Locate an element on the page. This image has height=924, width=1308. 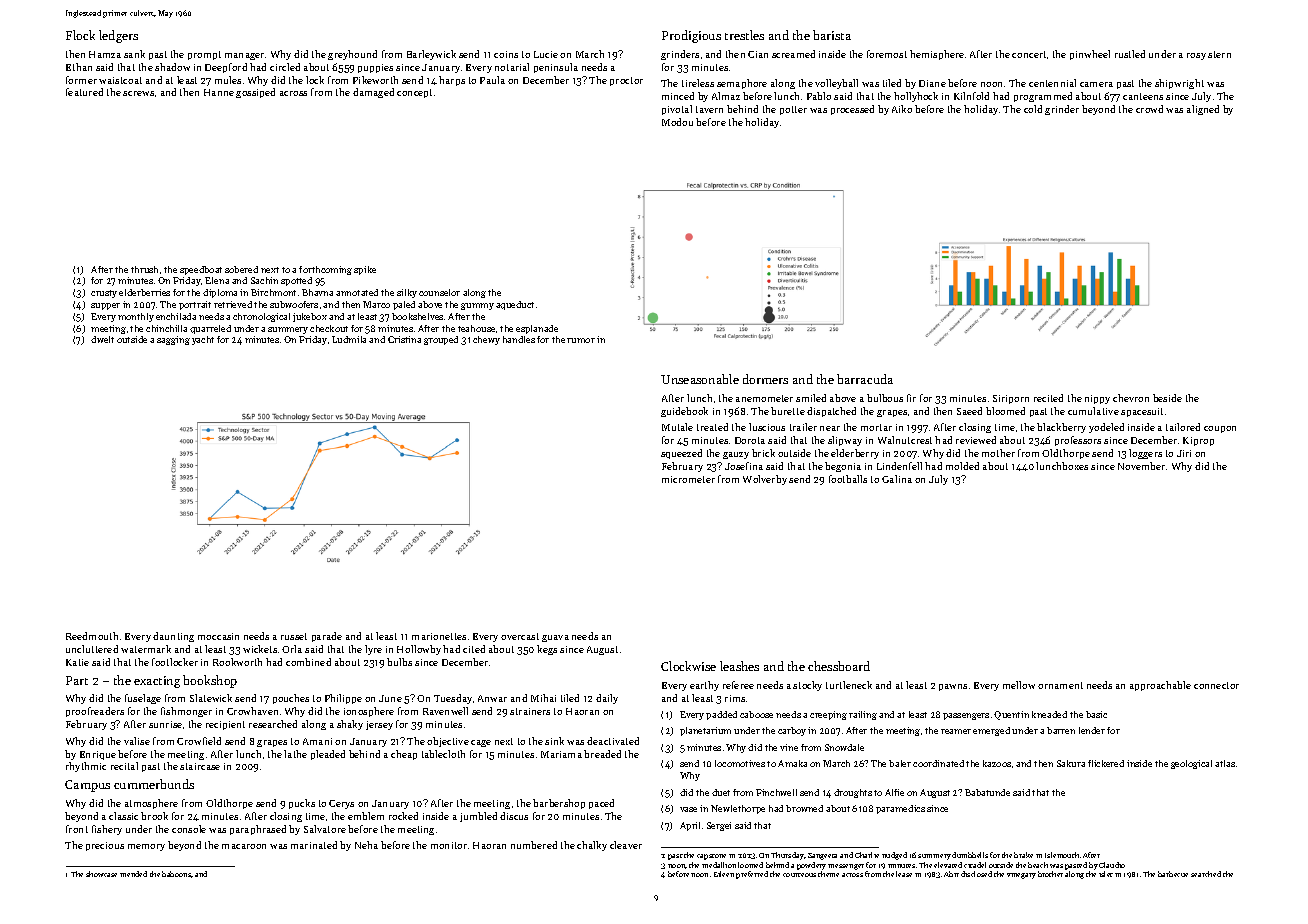
potter is located at coordinates (793, 110).
